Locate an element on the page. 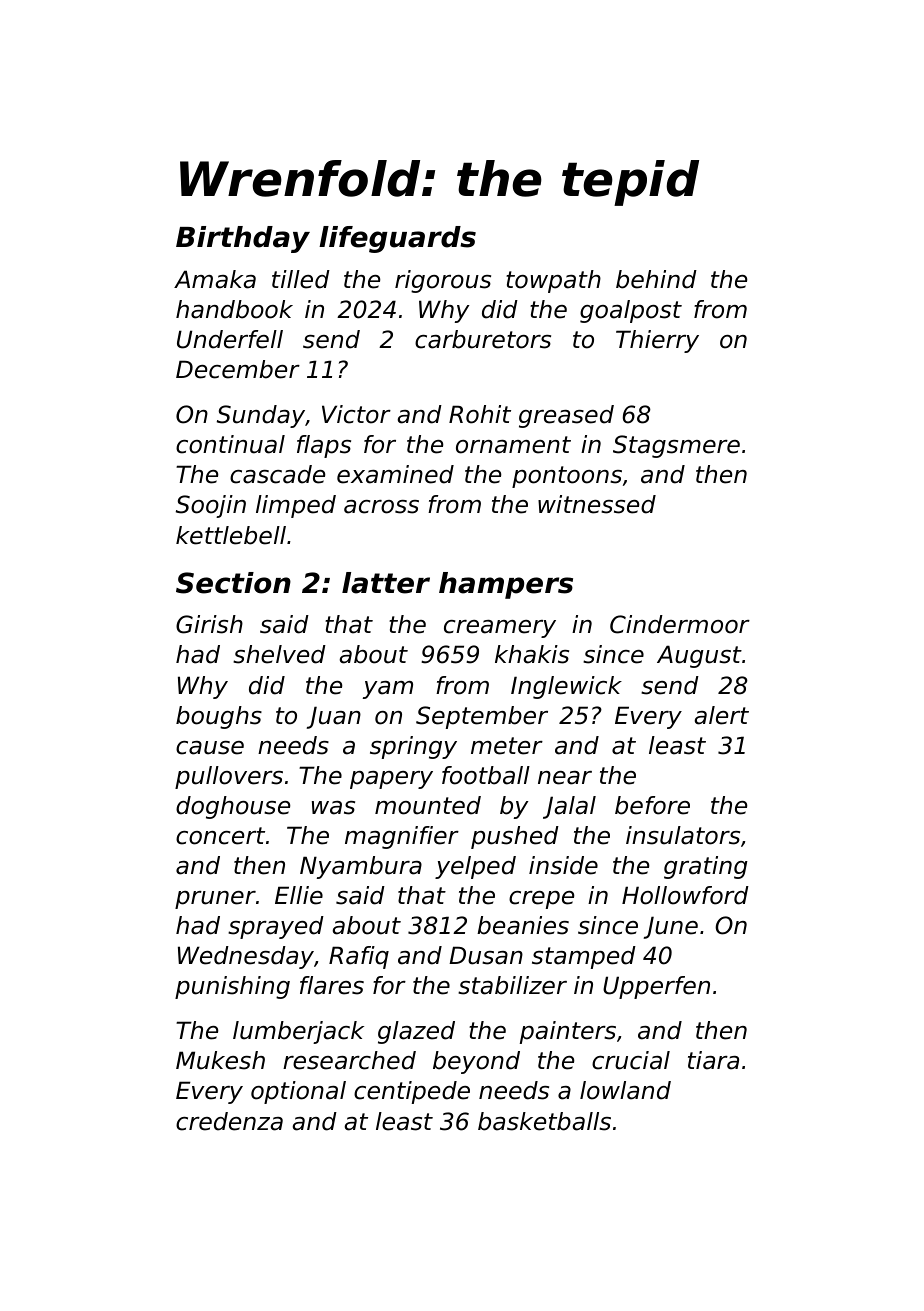 Image resolution: width=924 pixels, height=1311 pixels. Rohit is located at coordinates (480, 414).
